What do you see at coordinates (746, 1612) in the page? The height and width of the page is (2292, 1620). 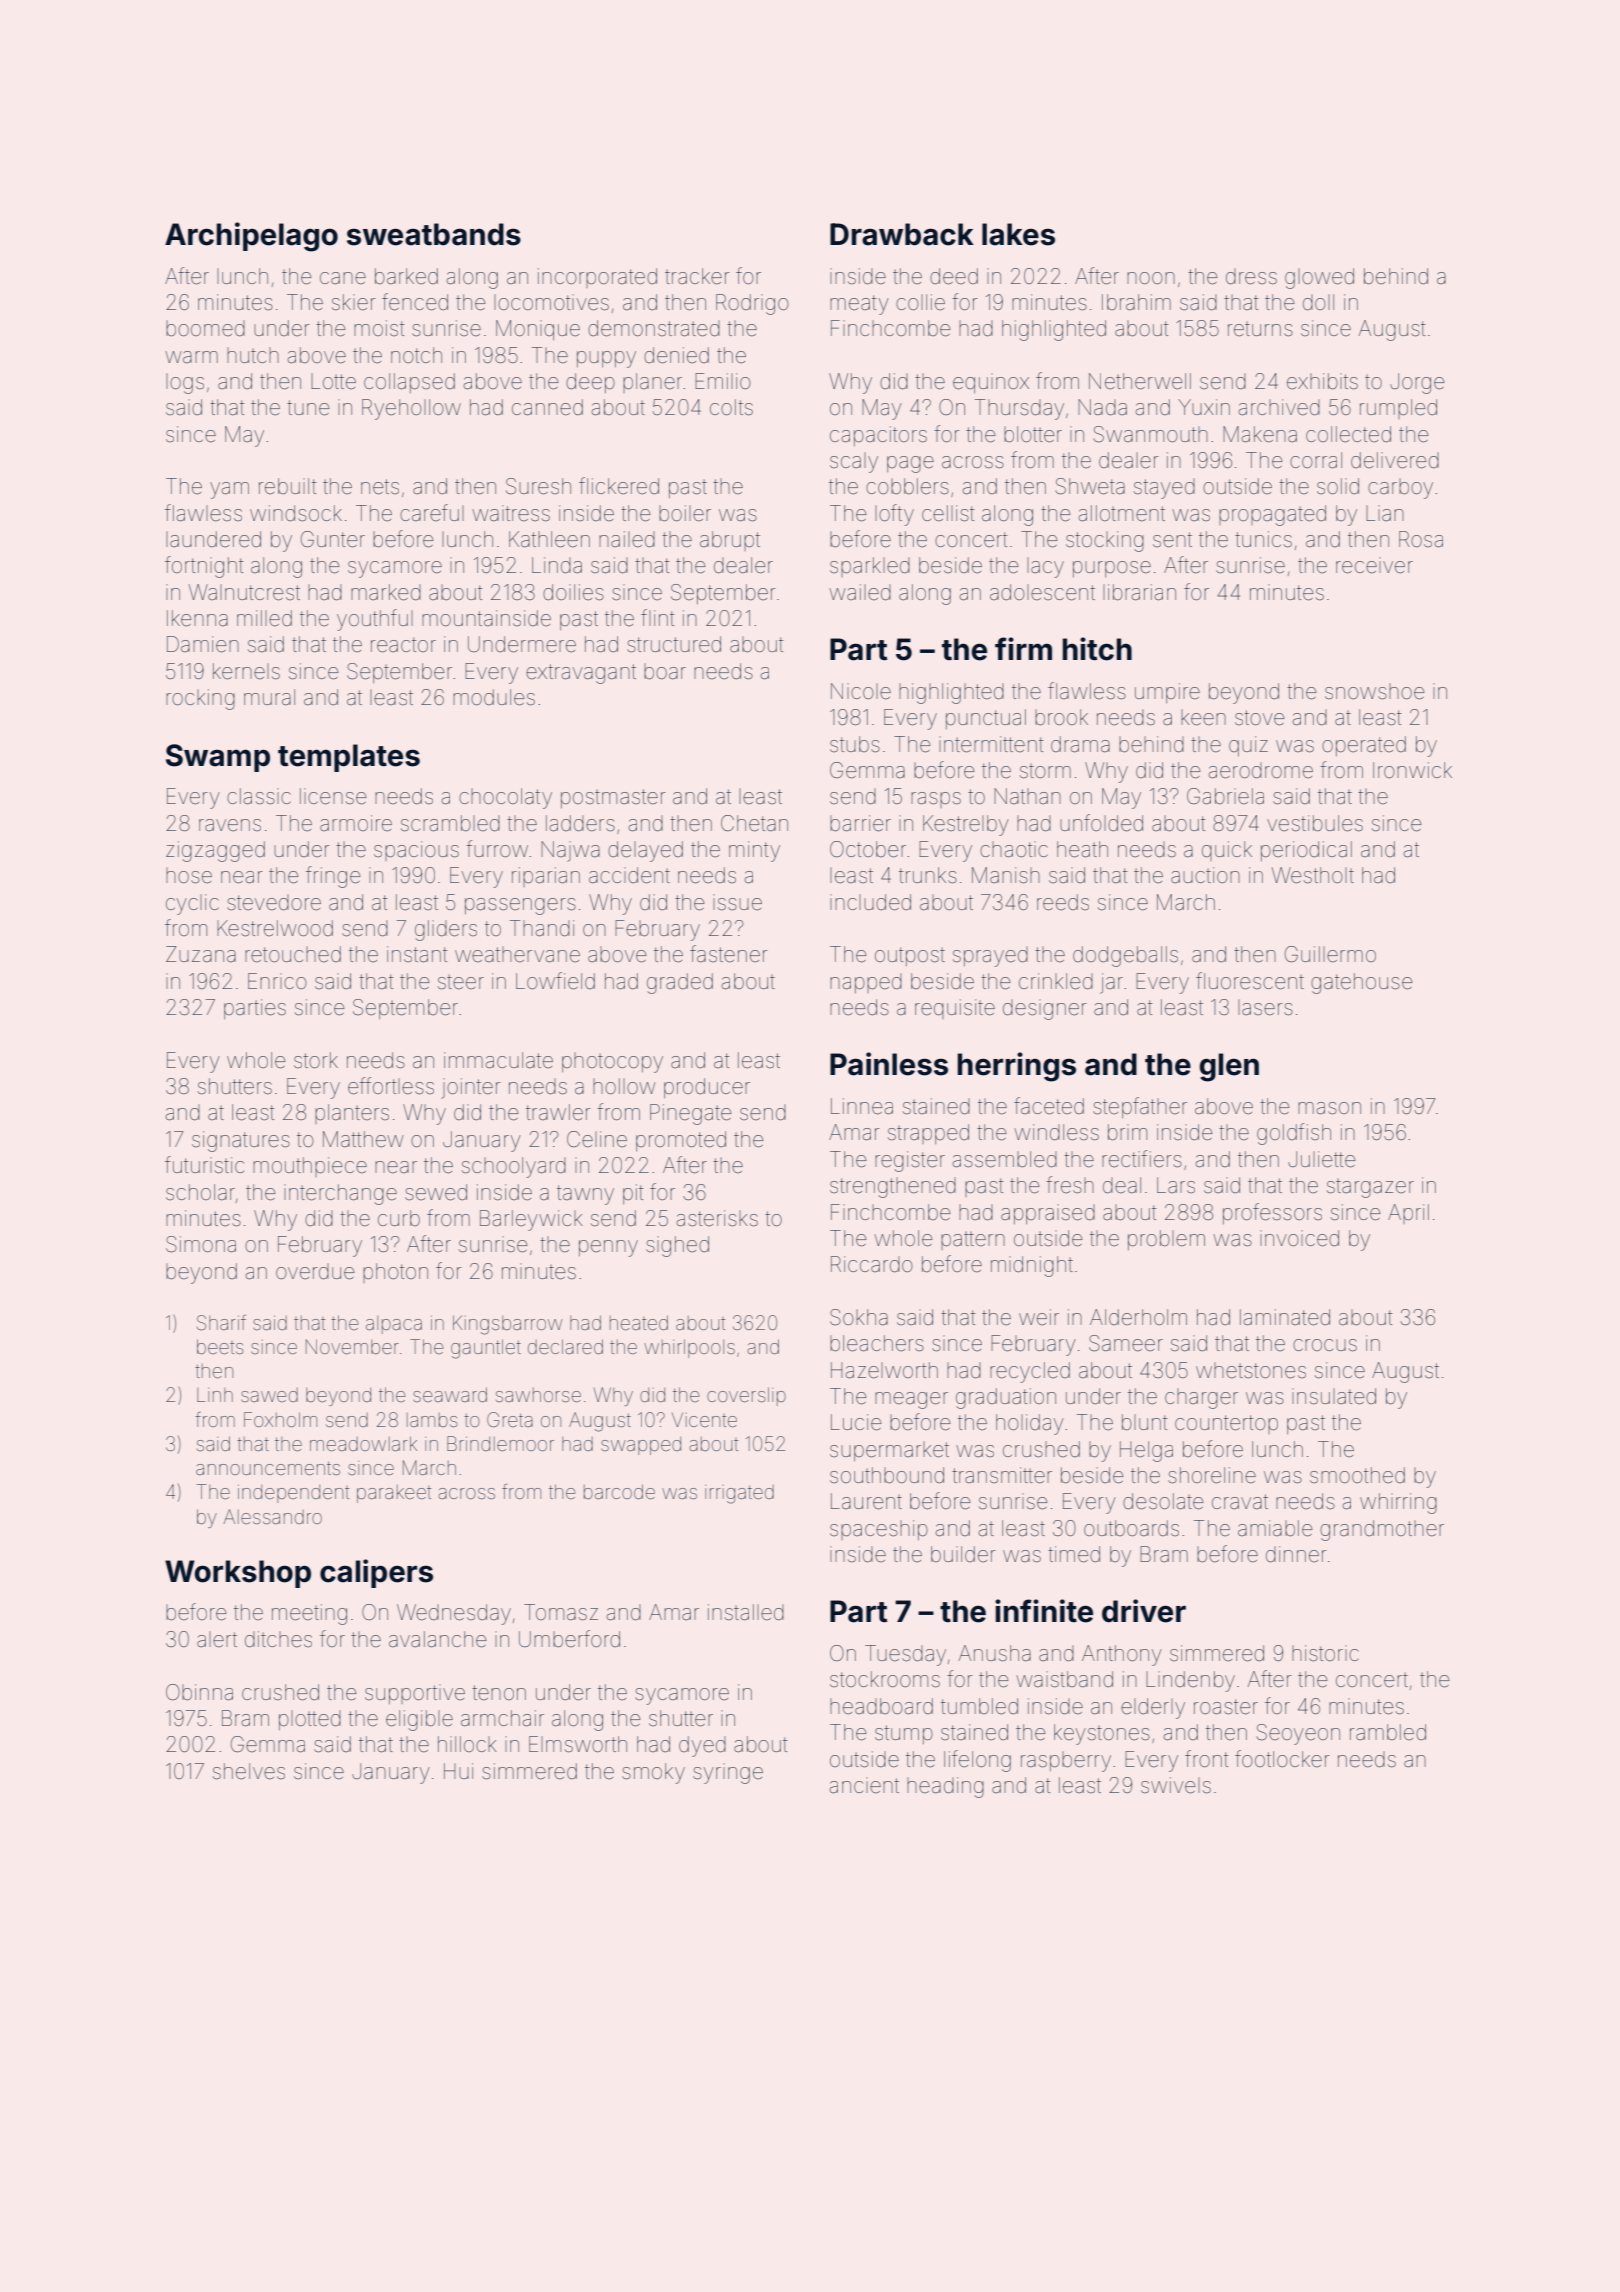 I see `installed` at bounding box center [746, 1612].
